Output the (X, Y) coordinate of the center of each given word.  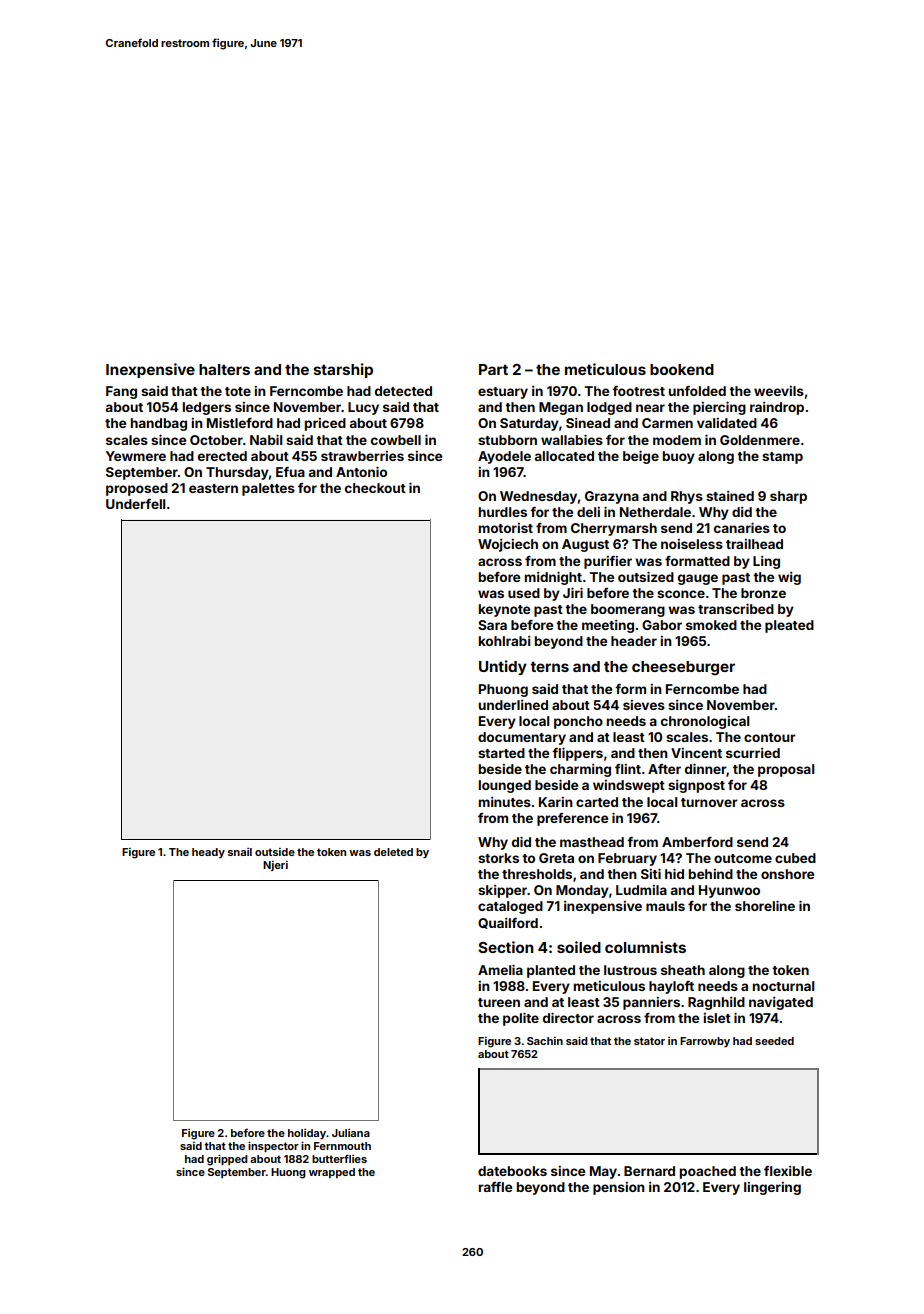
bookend (682, 369)
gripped (227, 1160)
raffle (495, 1187)
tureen (499, 1002)
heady (208, 853)
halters (224, 369)
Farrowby (705, 1042)
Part (493, 369)
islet (717, 1018)
